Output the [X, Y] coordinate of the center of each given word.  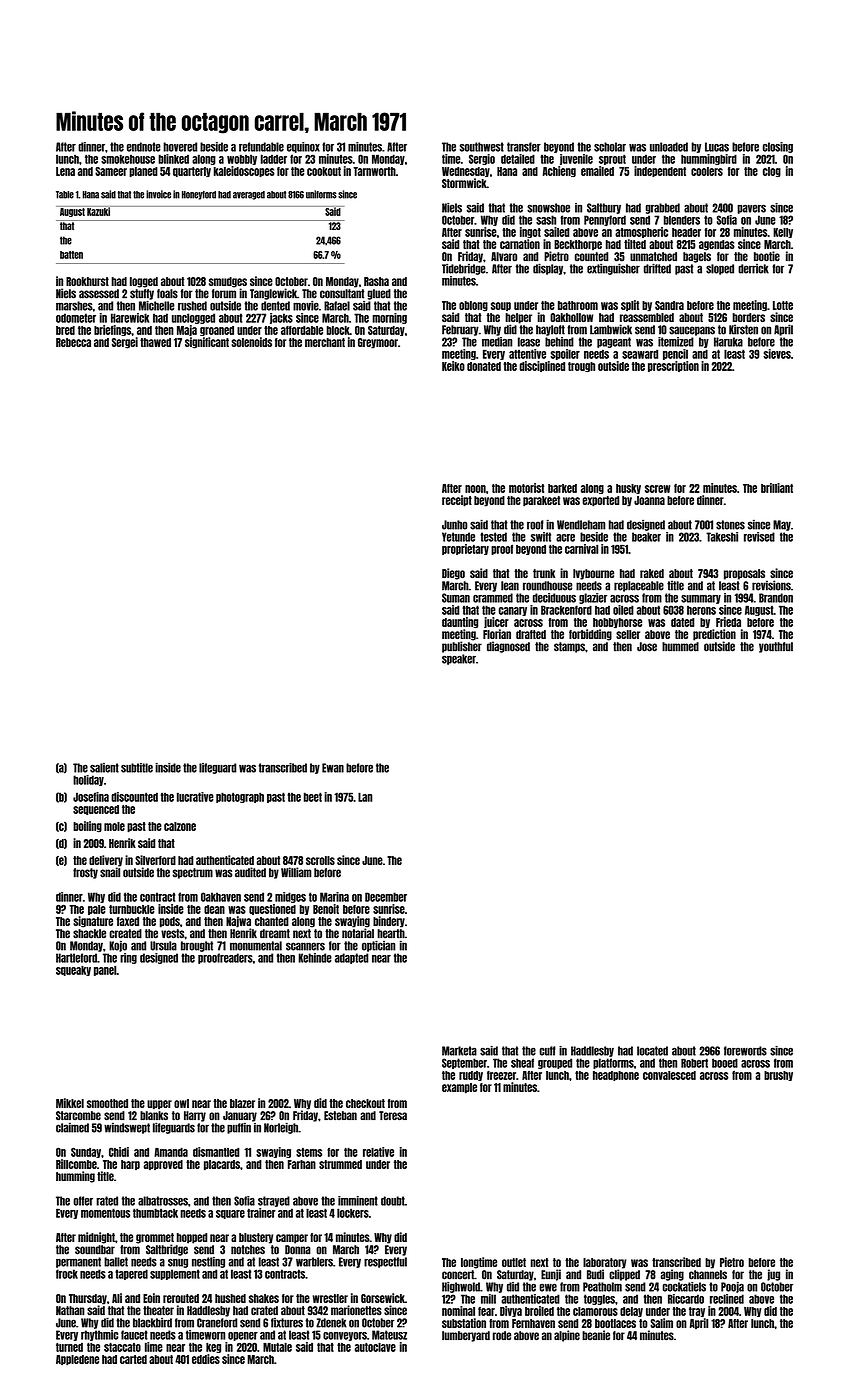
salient [104, 768]
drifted [657, 268]
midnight [96, 1238]
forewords [745, 1051]
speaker [459, 659]
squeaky [73, 971]
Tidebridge [464, 269]
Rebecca [73, 342]
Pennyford [605, 220]
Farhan [302, 1164]
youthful [776, 647]
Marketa [459, 1051]
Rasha [376, 281]
